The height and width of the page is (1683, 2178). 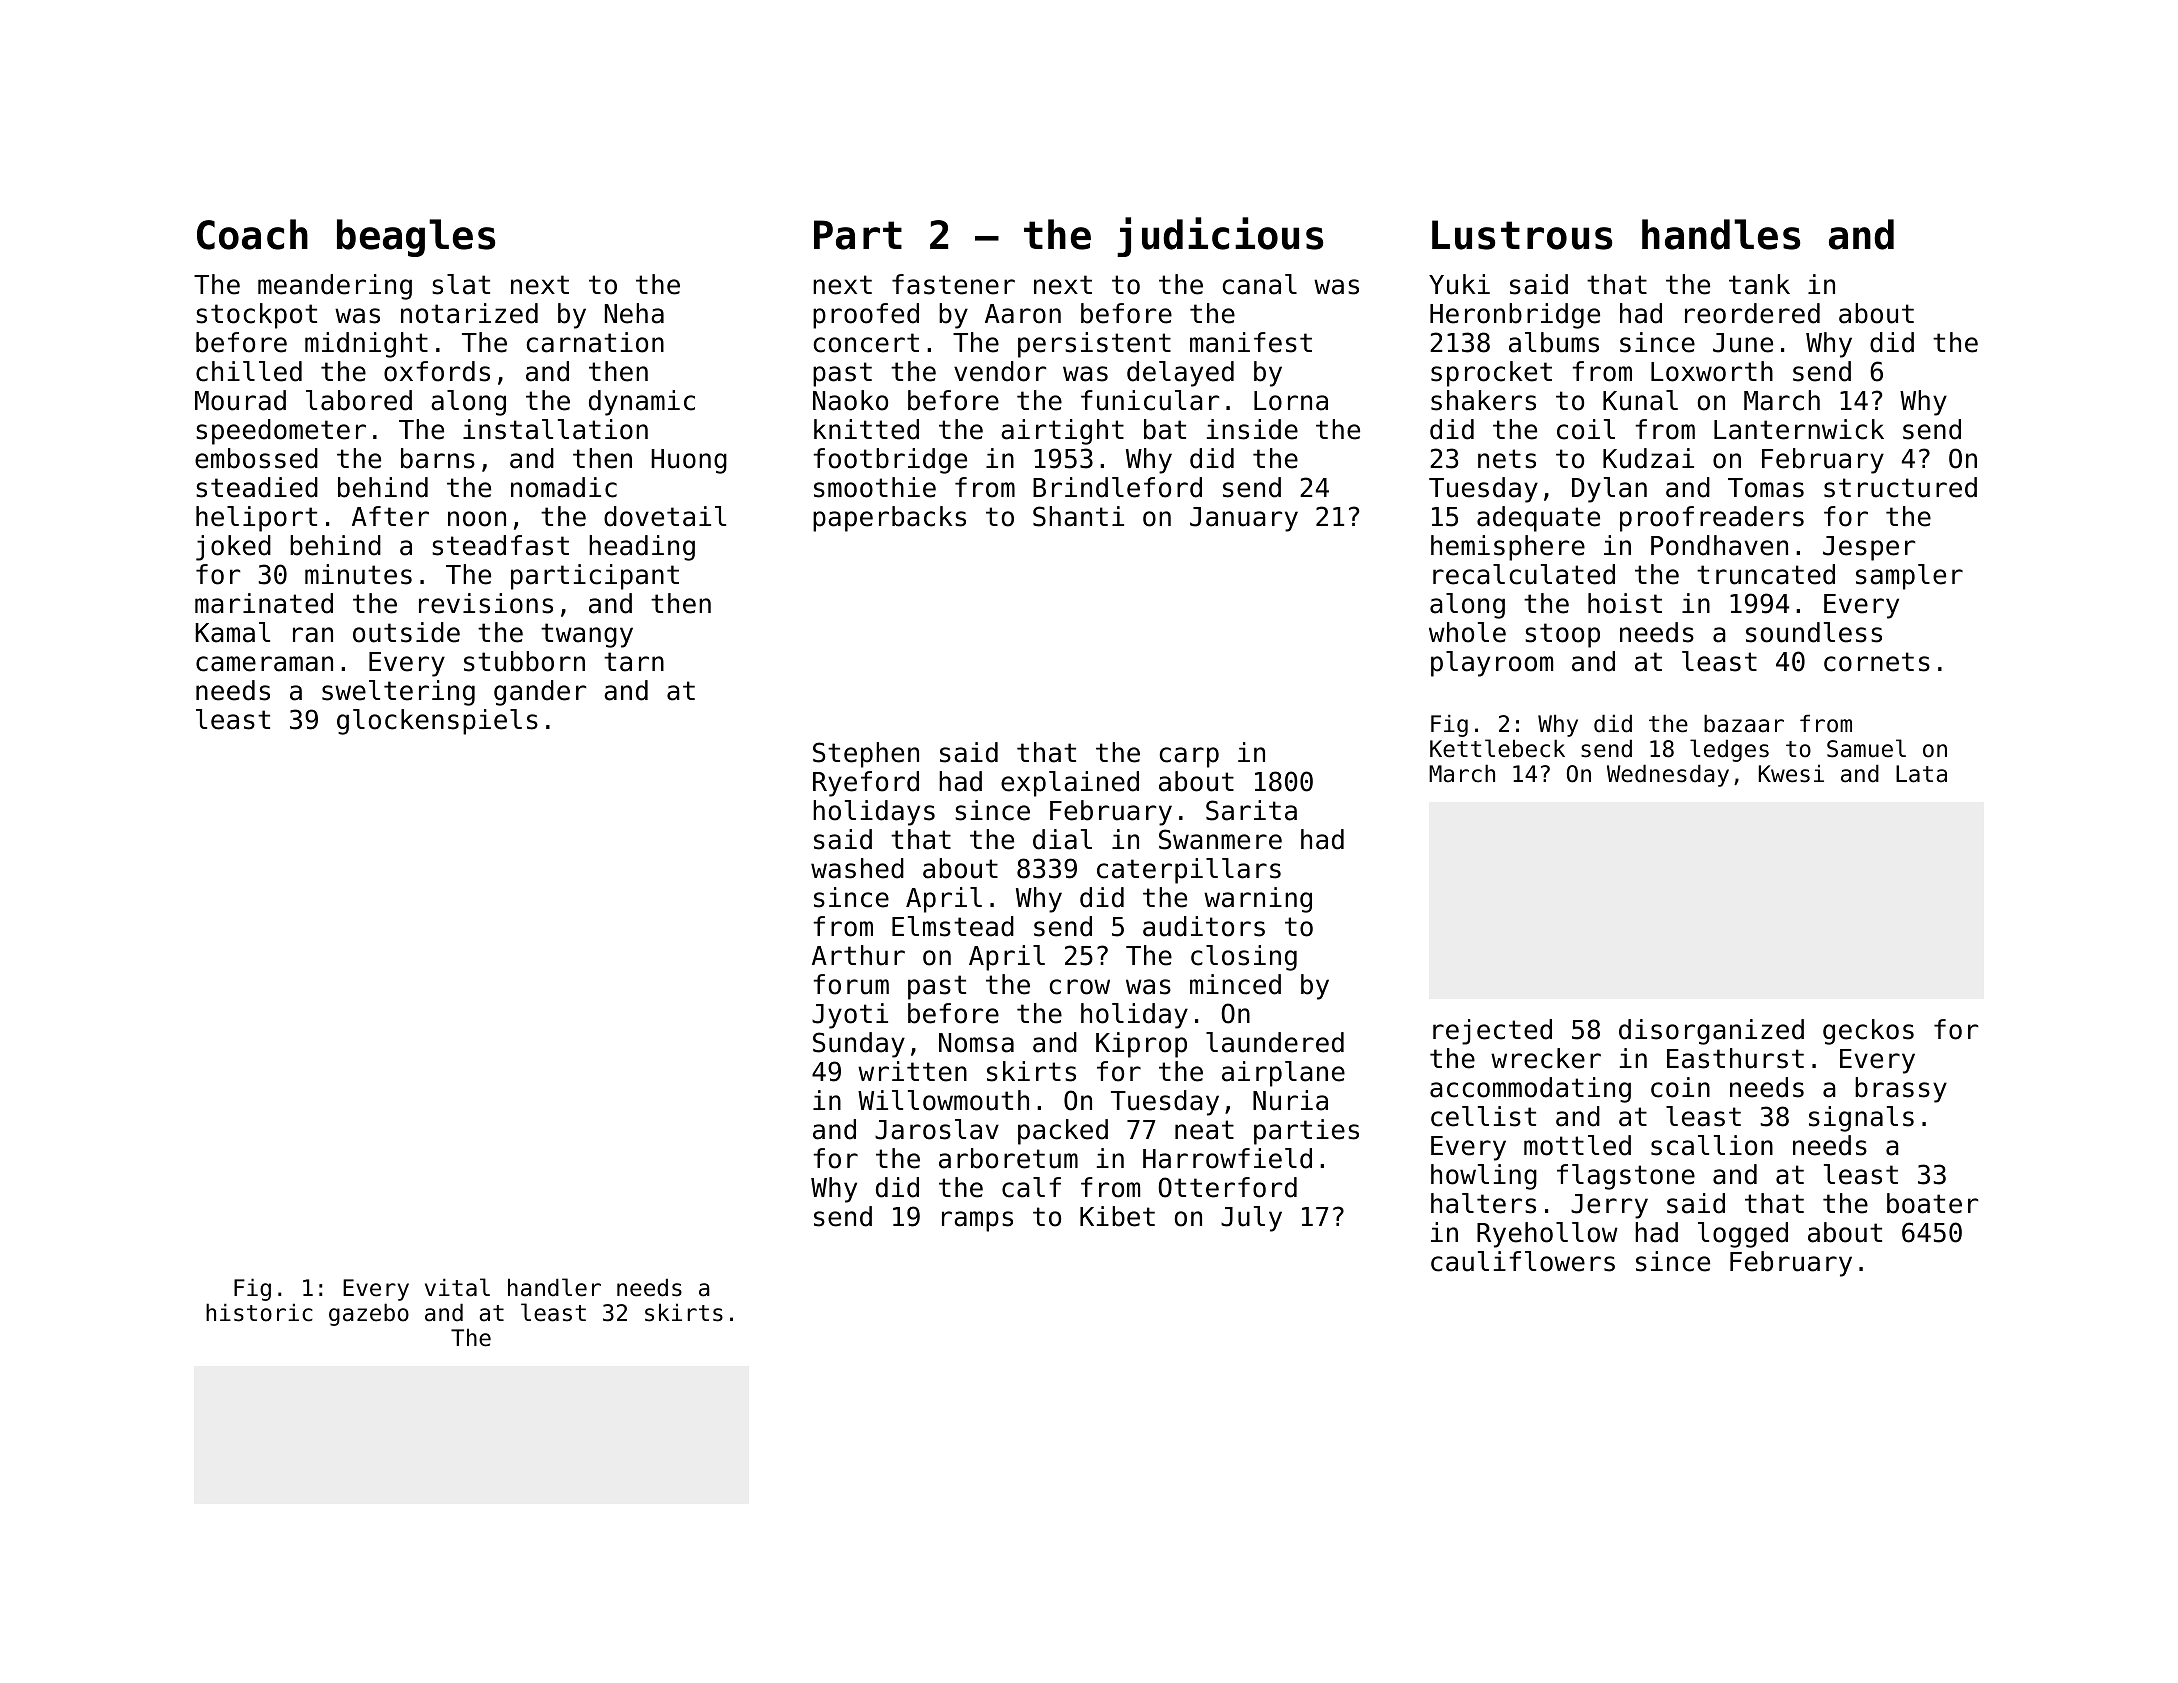 What do you see at coordinates (554, 1287) in the page?
I see `handler` at bounding box center [554, 1287].
